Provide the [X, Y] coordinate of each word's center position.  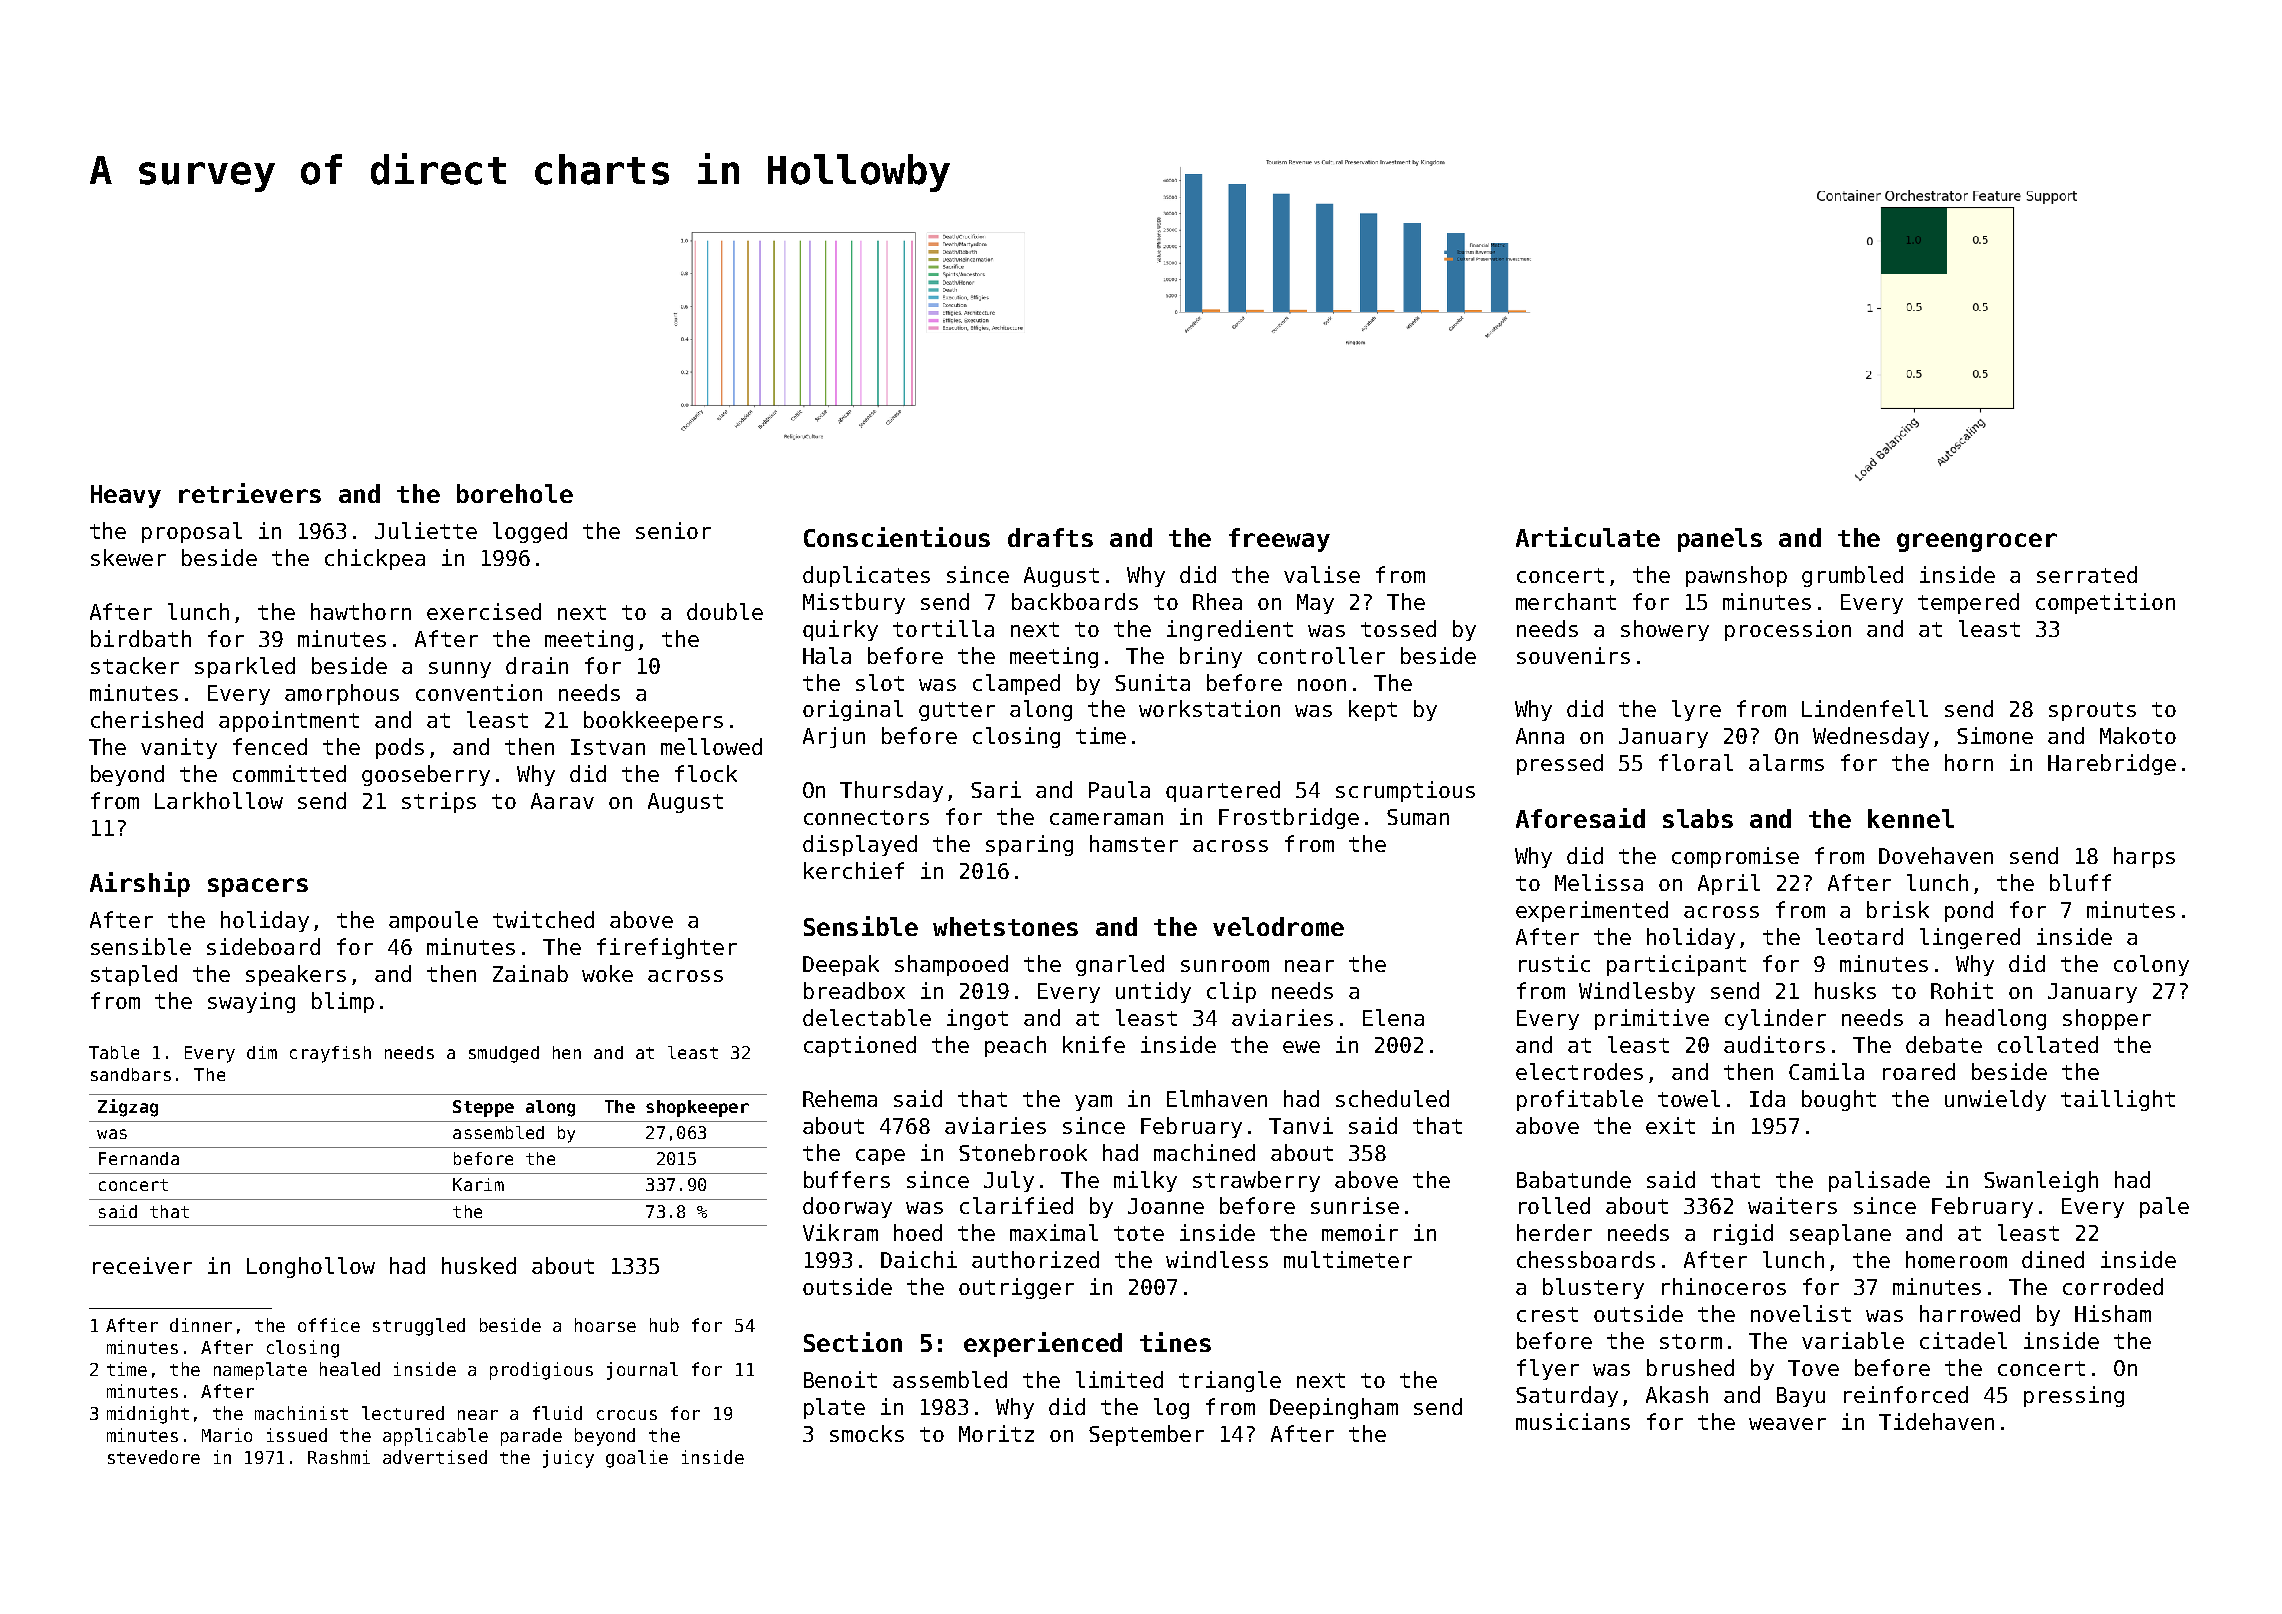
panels [1720, 540]
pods [400, 748]
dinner [201, 1325]
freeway [1279, 540]
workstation [1209, 708]
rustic [1554, 963]
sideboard [263, 946]
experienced [1043, 1344]
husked [479, 1265]
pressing [2074, 1396]
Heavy [126, 496]
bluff [2080, 882]
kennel [1911, 818]
